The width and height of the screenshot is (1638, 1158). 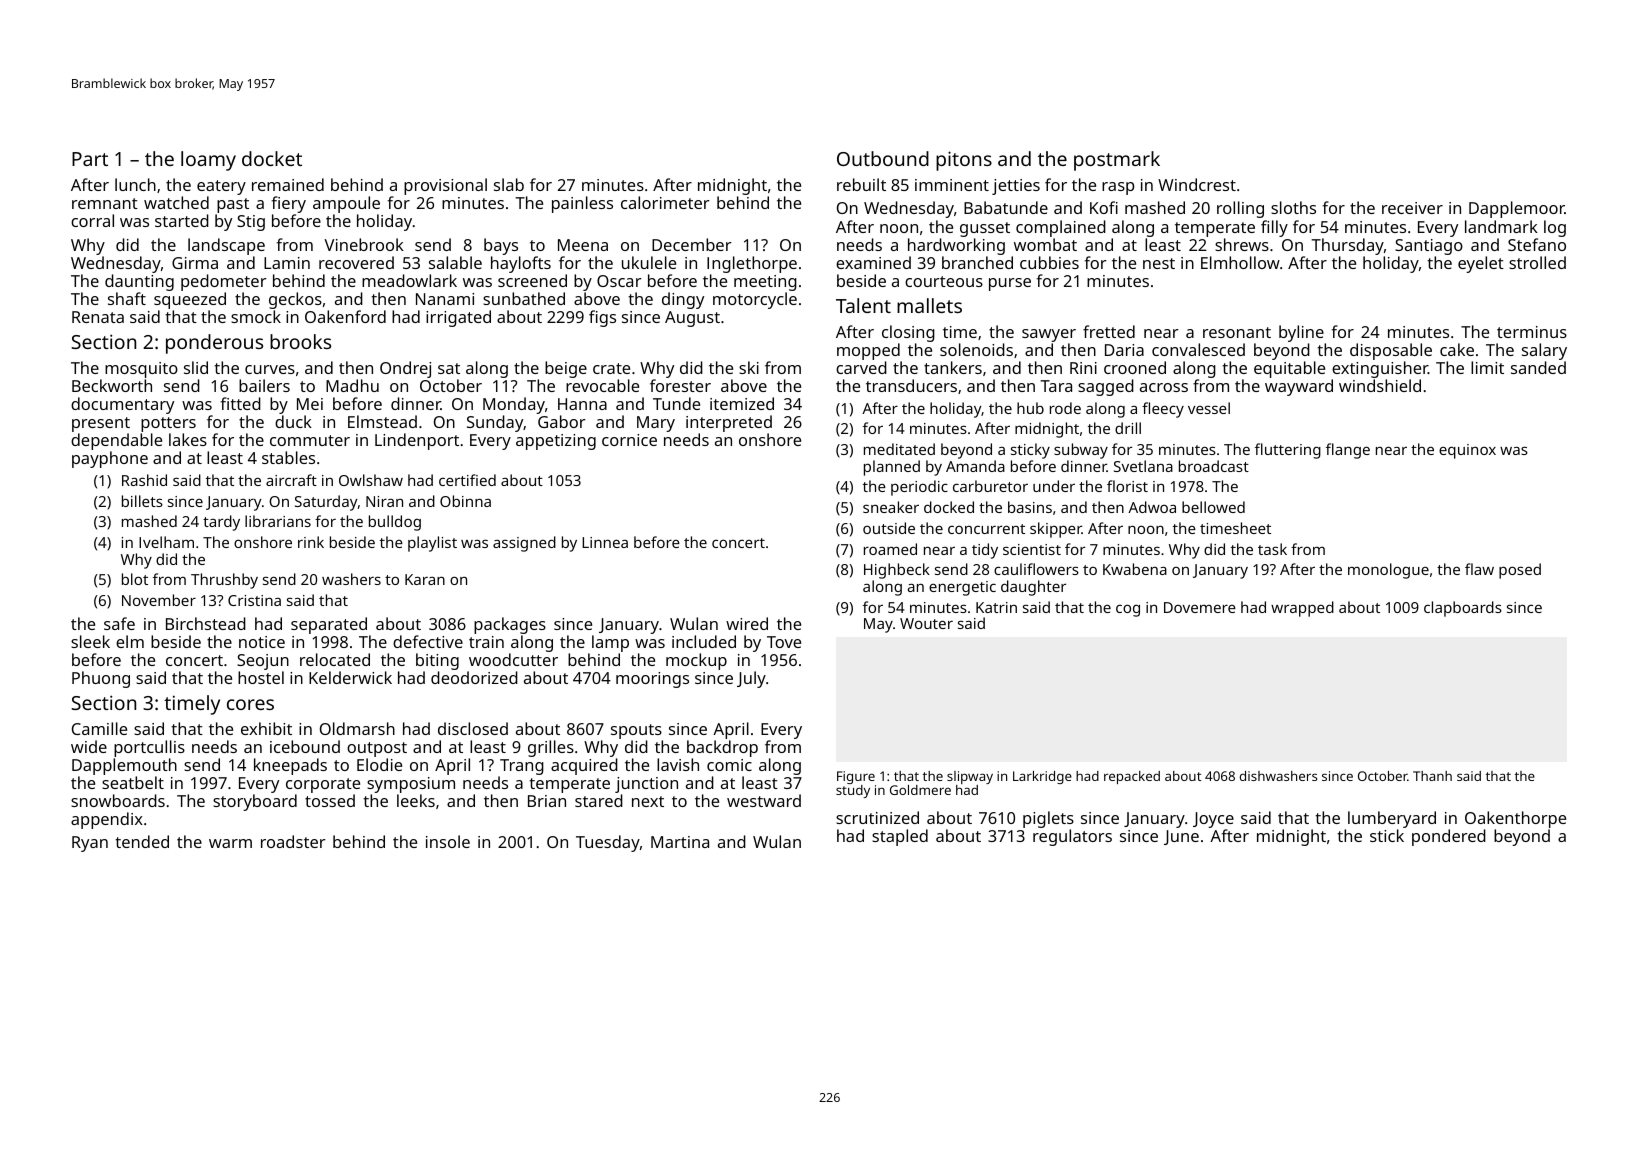 I want to click on Outbound, so click(x=883, y=158).
